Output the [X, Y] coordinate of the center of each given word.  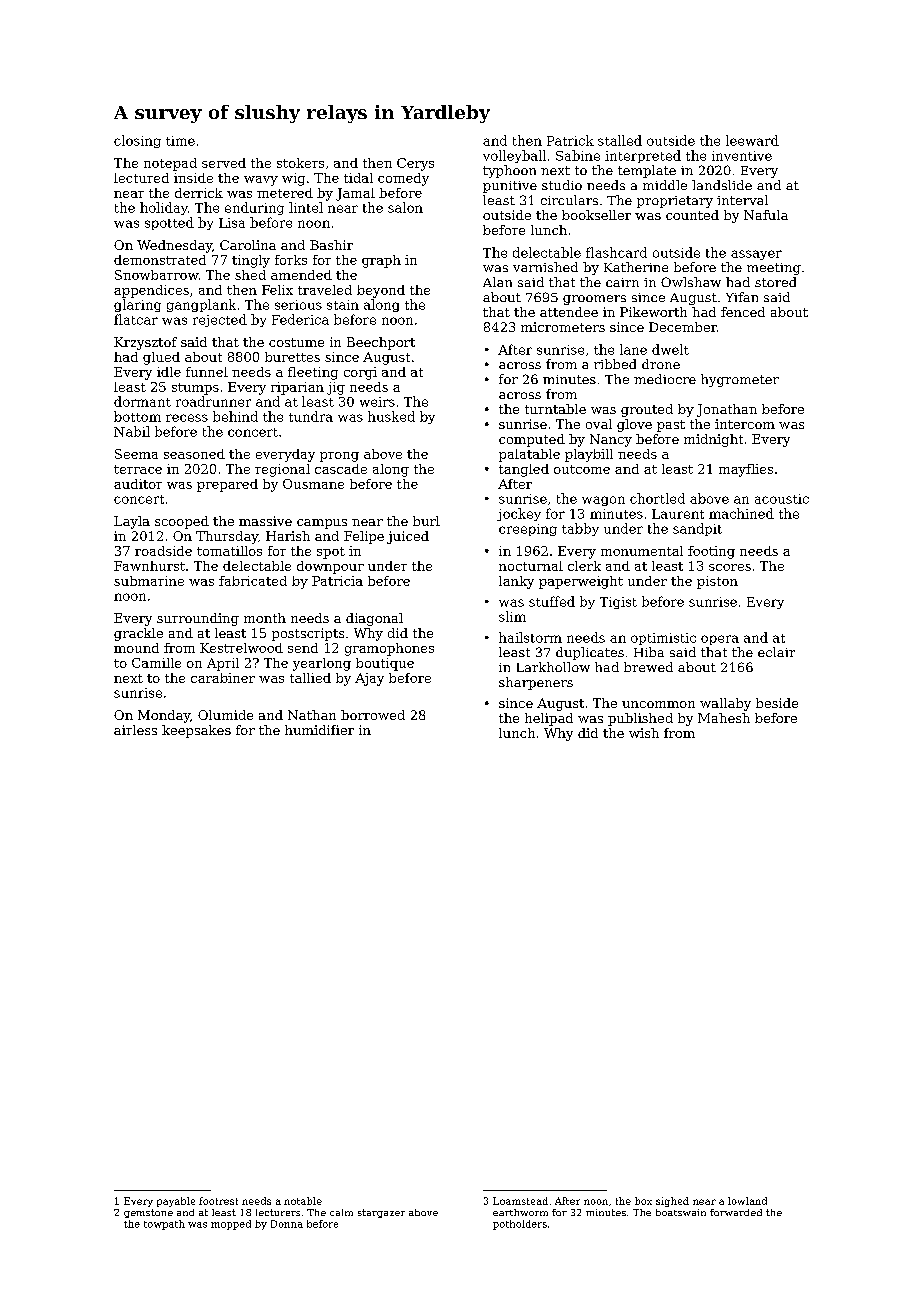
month [265, 618]
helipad [549, 719]
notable [303, 1201]
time [180, 141]
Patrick [570, 140]
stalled [620, 140]
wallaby [725, 704]
